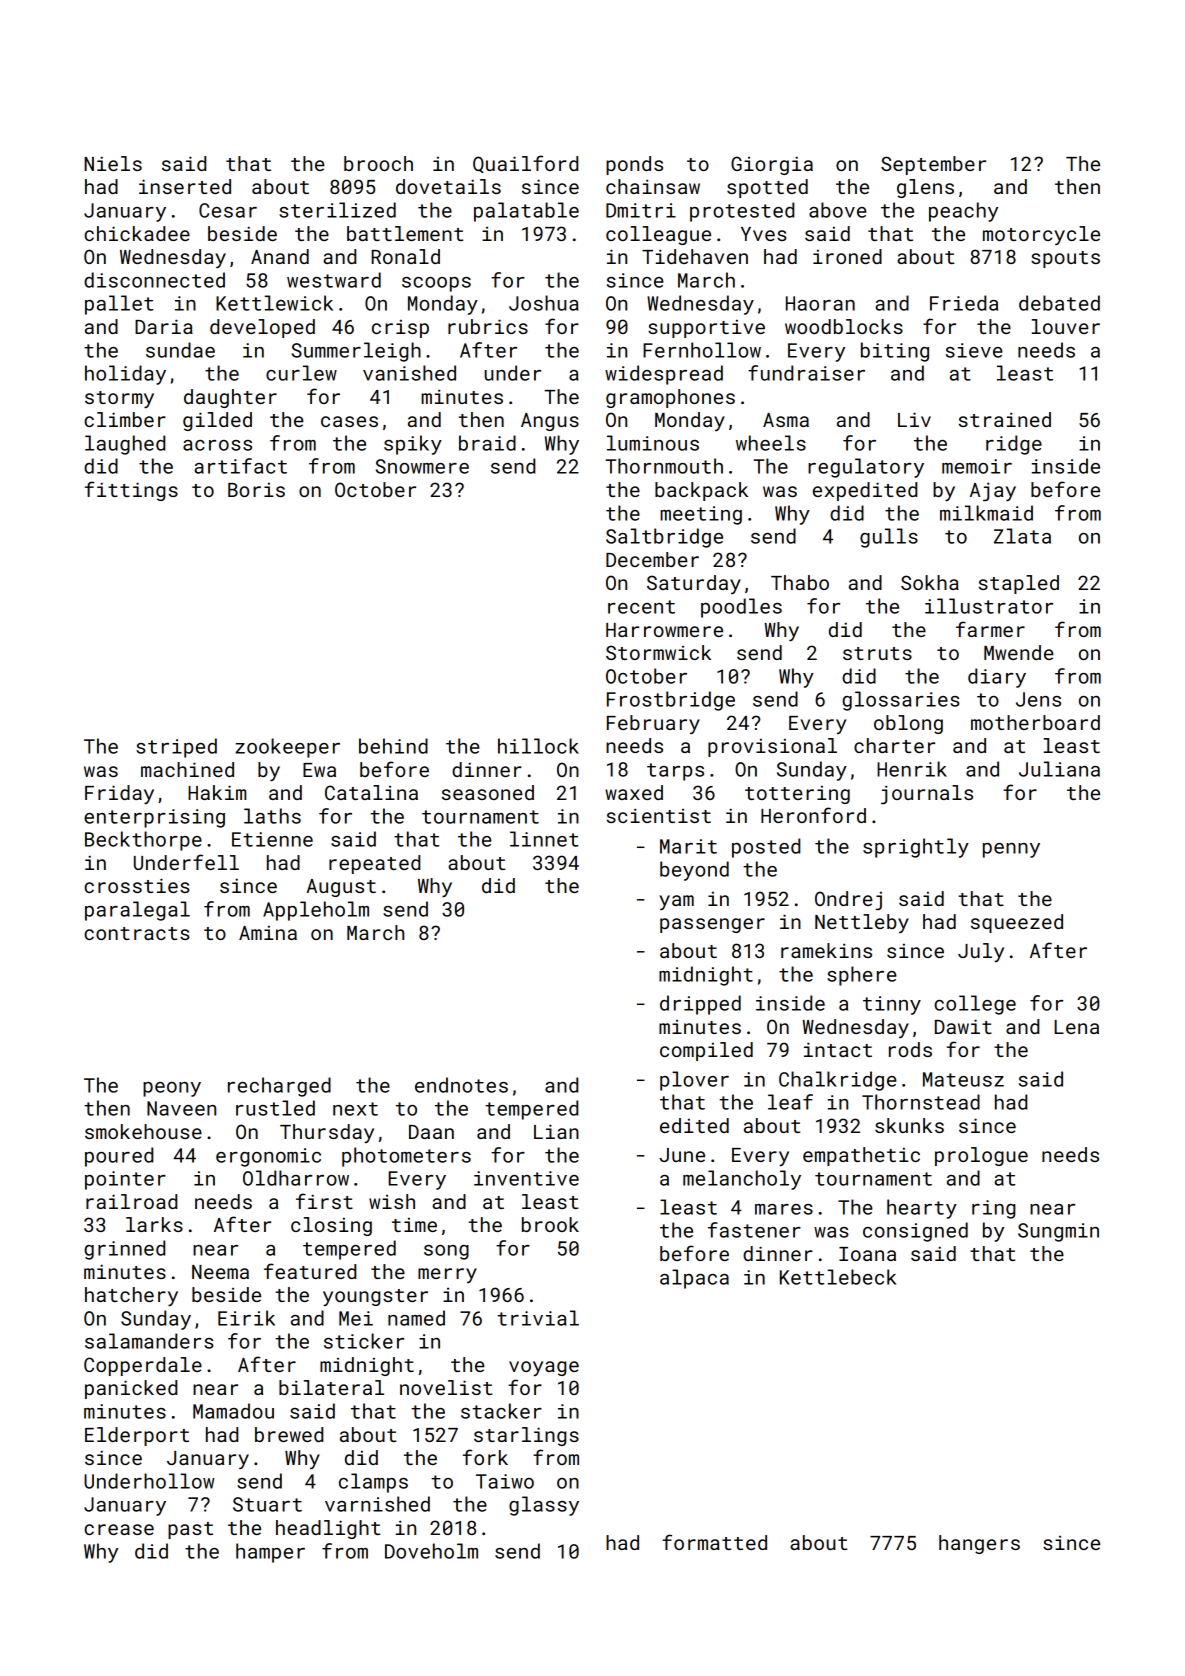 The image size is (1185, 1676). Describe the element at coordinates (431, 1132) in the screenshot. I see `Daan` at that location.
